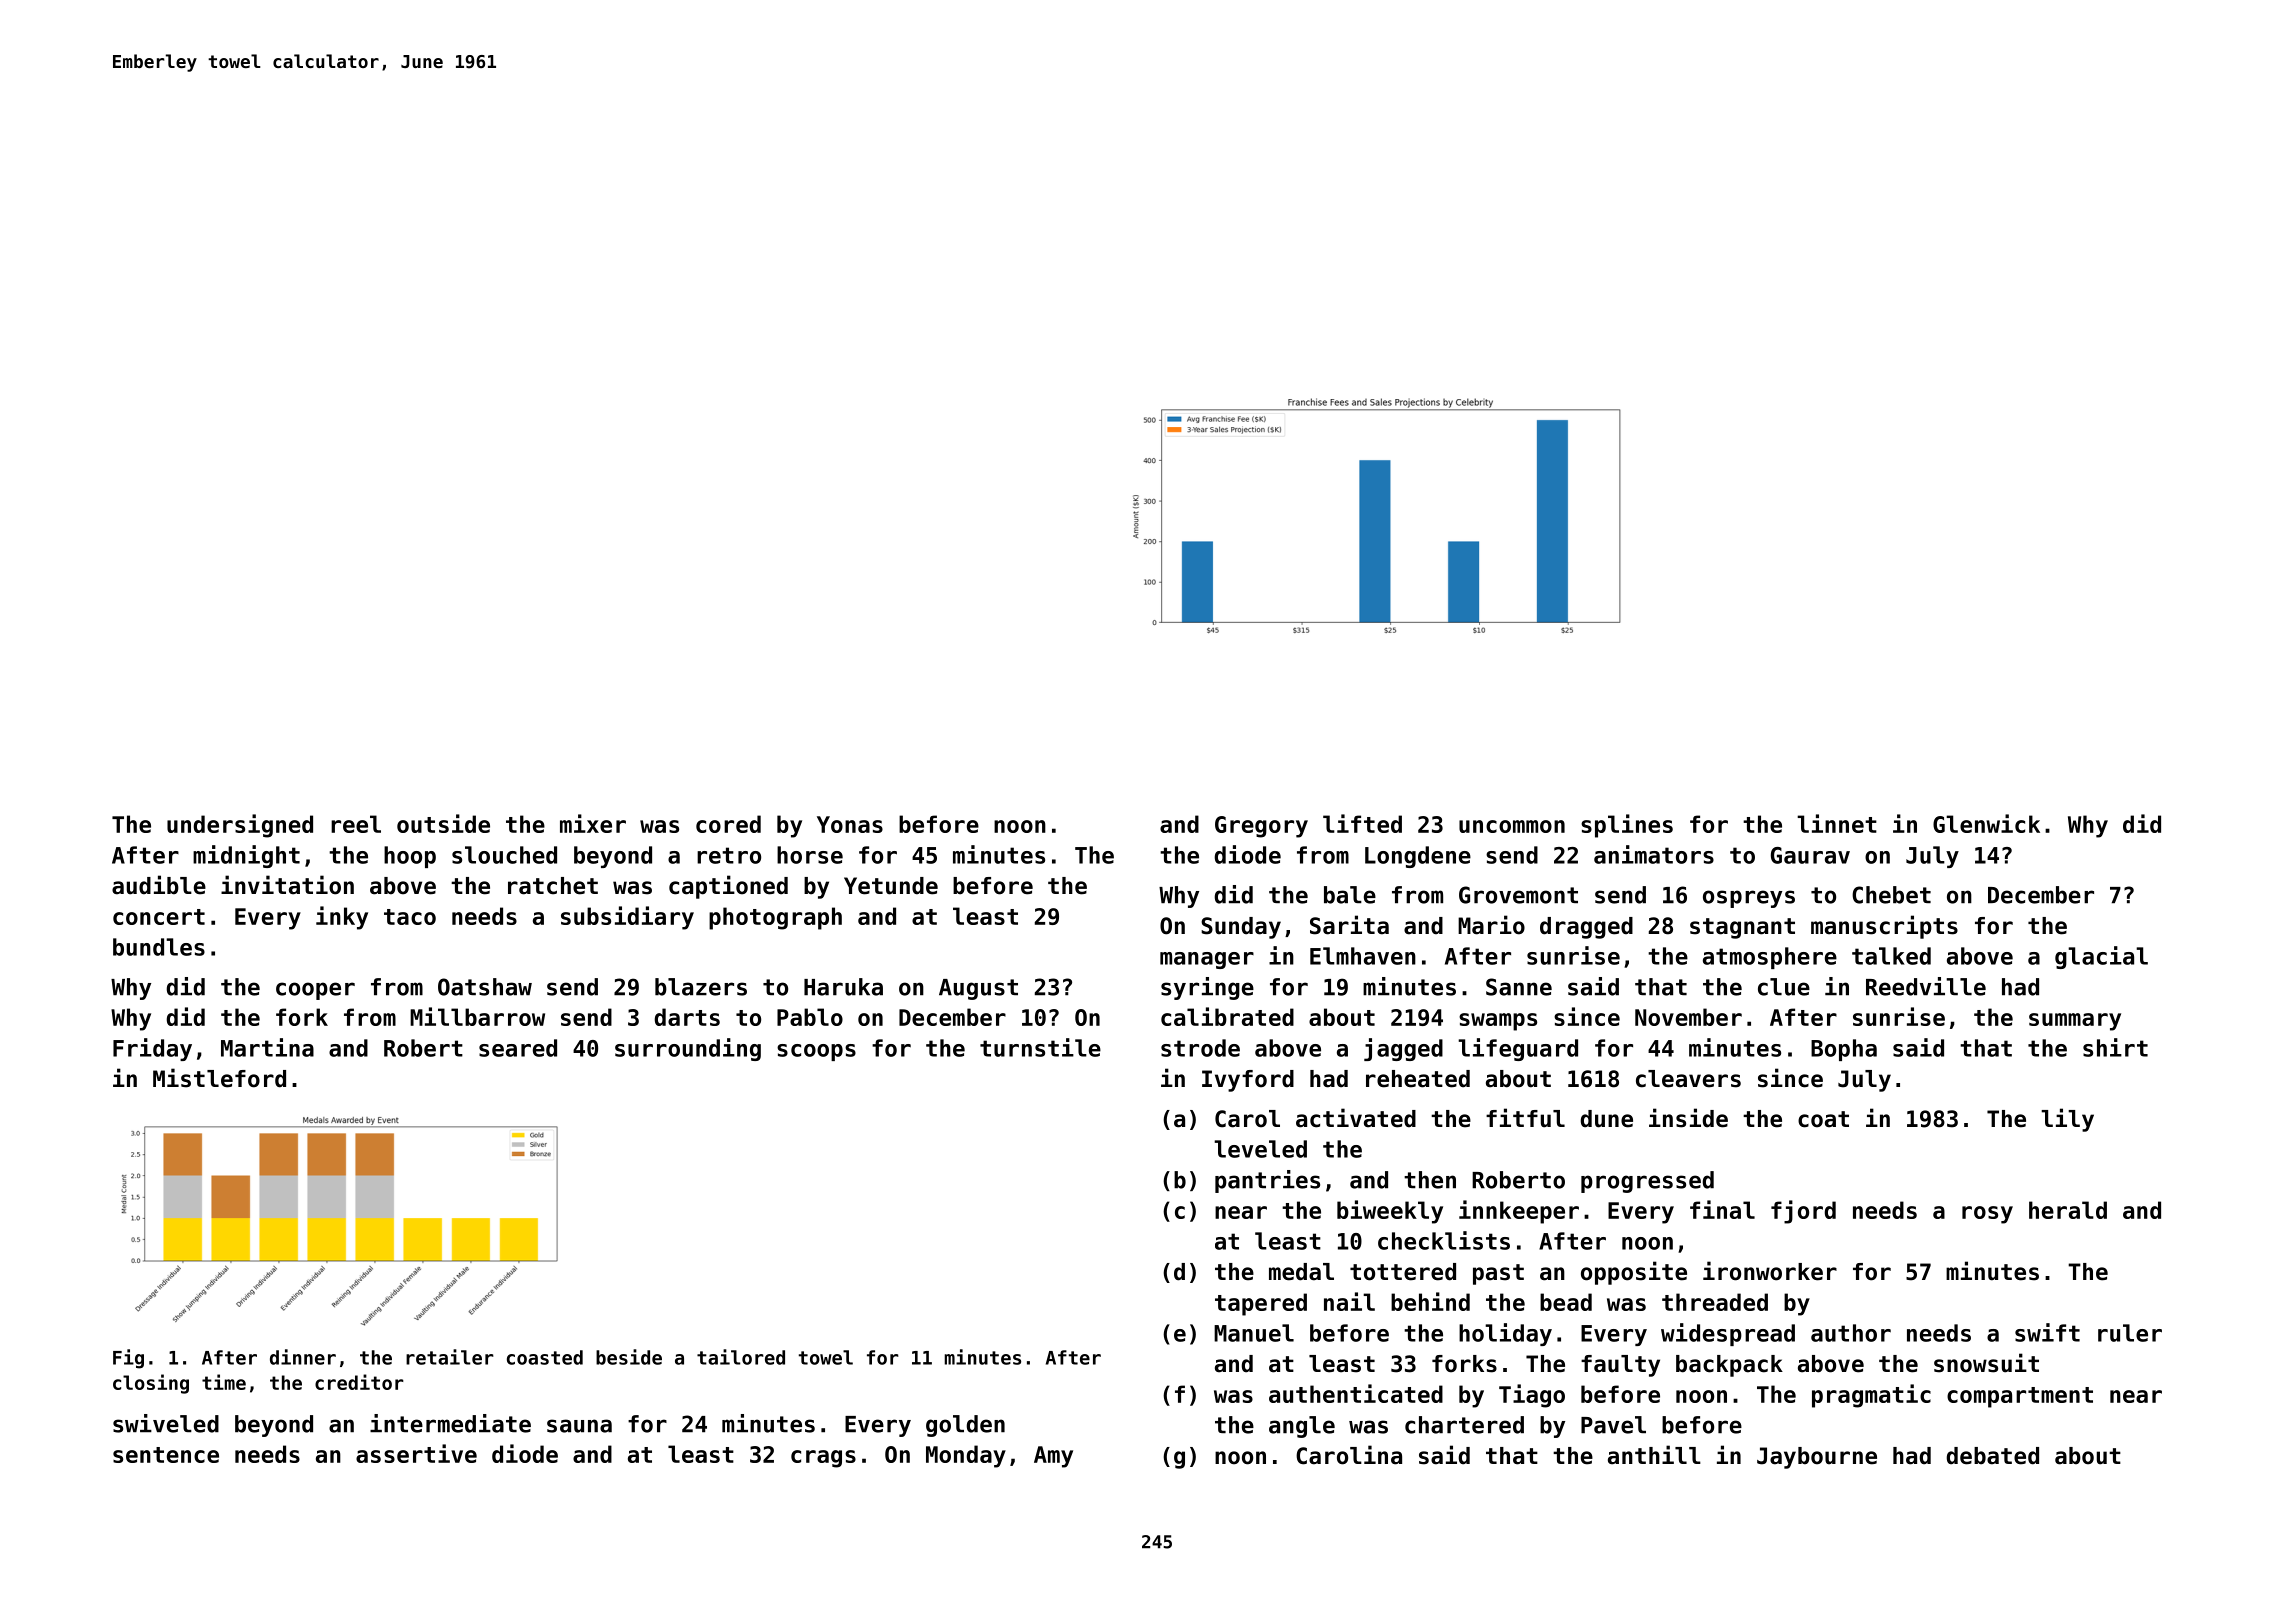 The image size is (2282, 1614). I want to click on retailer, so click(450, 1357).
